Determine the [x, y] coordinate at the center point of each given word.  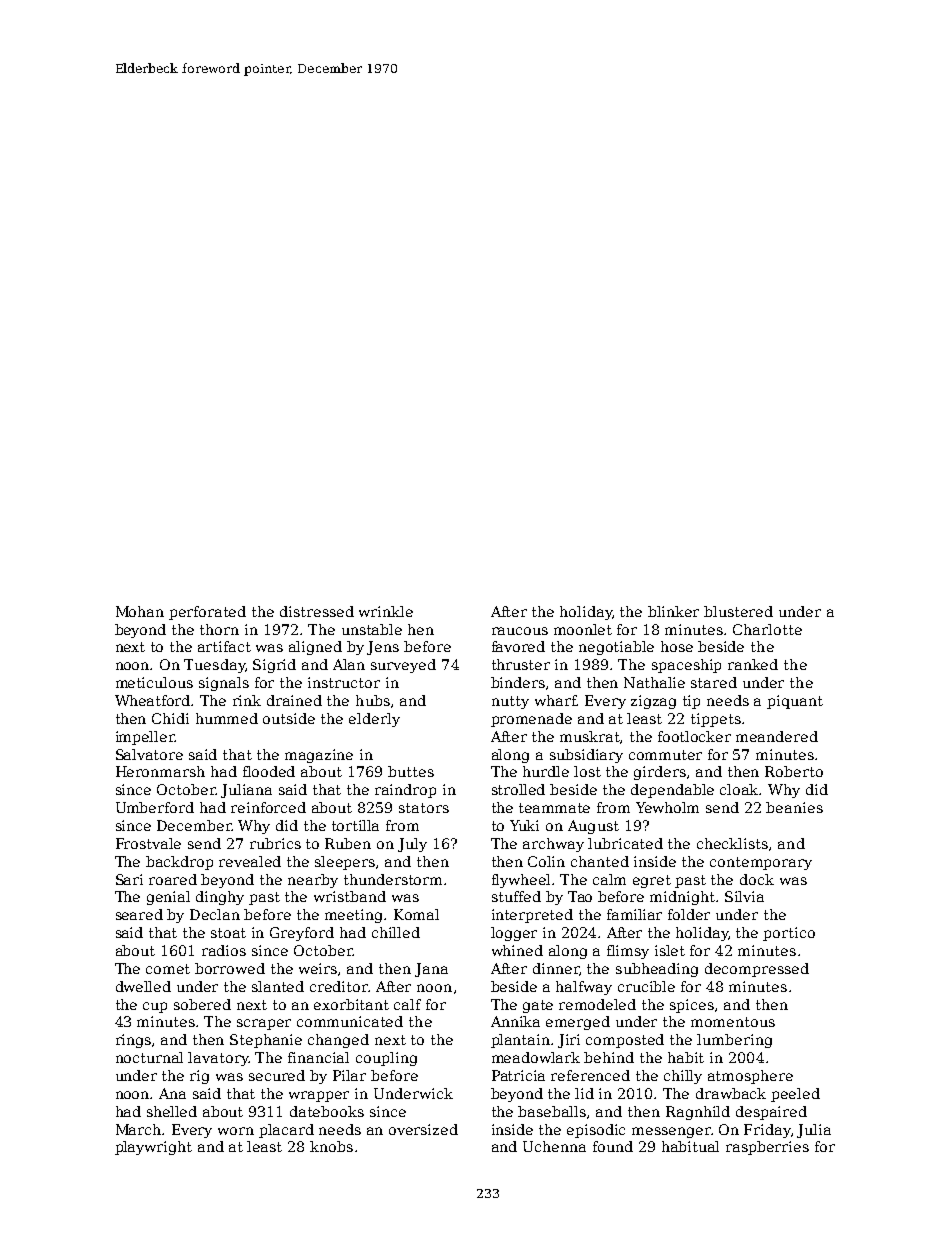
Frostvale [148, 843]
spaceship [686, 666]
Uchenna [554, 1146]
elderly [374, 720]
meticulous [154, 682]
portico [789, 934]
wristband [350, 896]
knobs [331, 1146]
